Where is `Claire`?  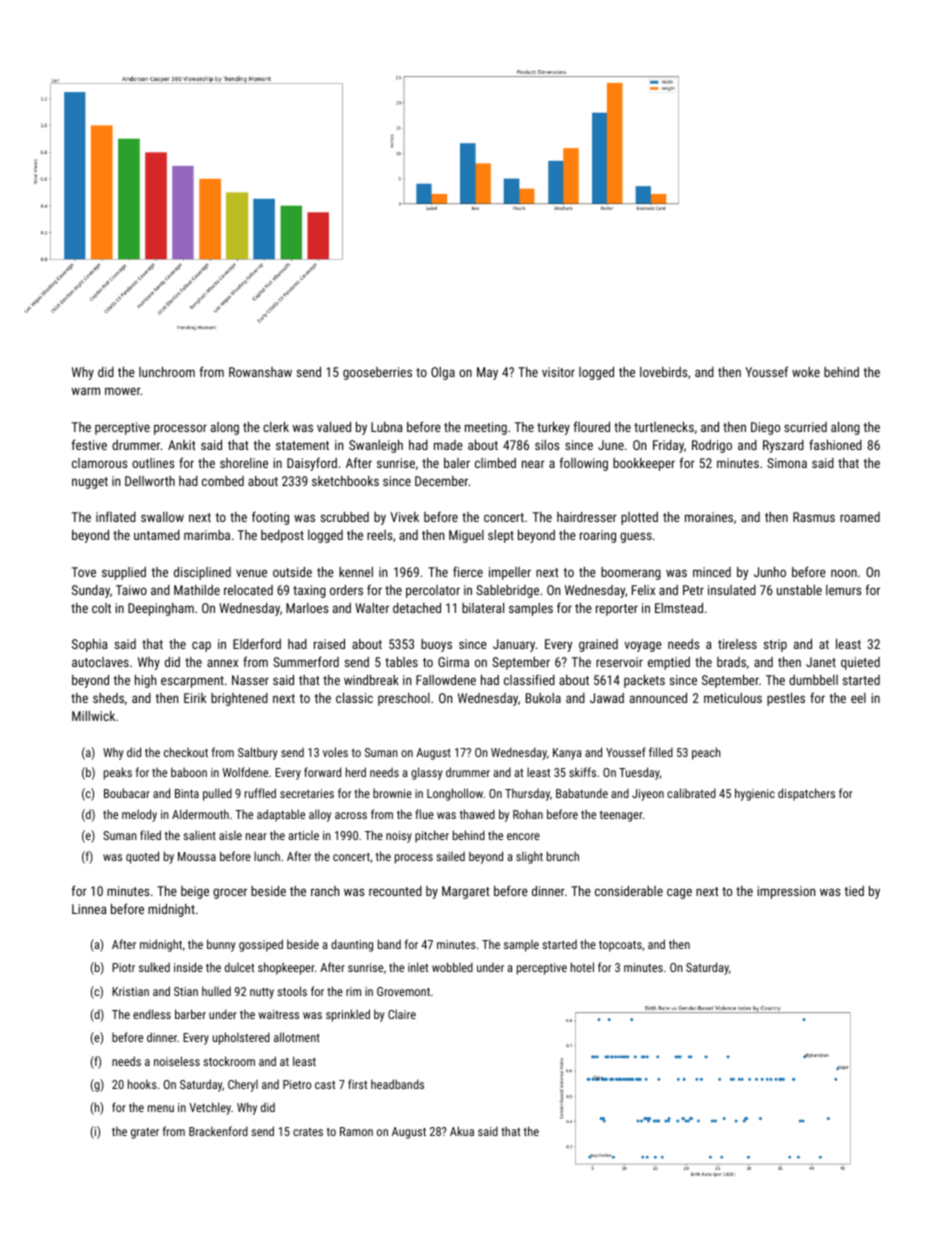 Claire is located at coordinates (402, 1014).
